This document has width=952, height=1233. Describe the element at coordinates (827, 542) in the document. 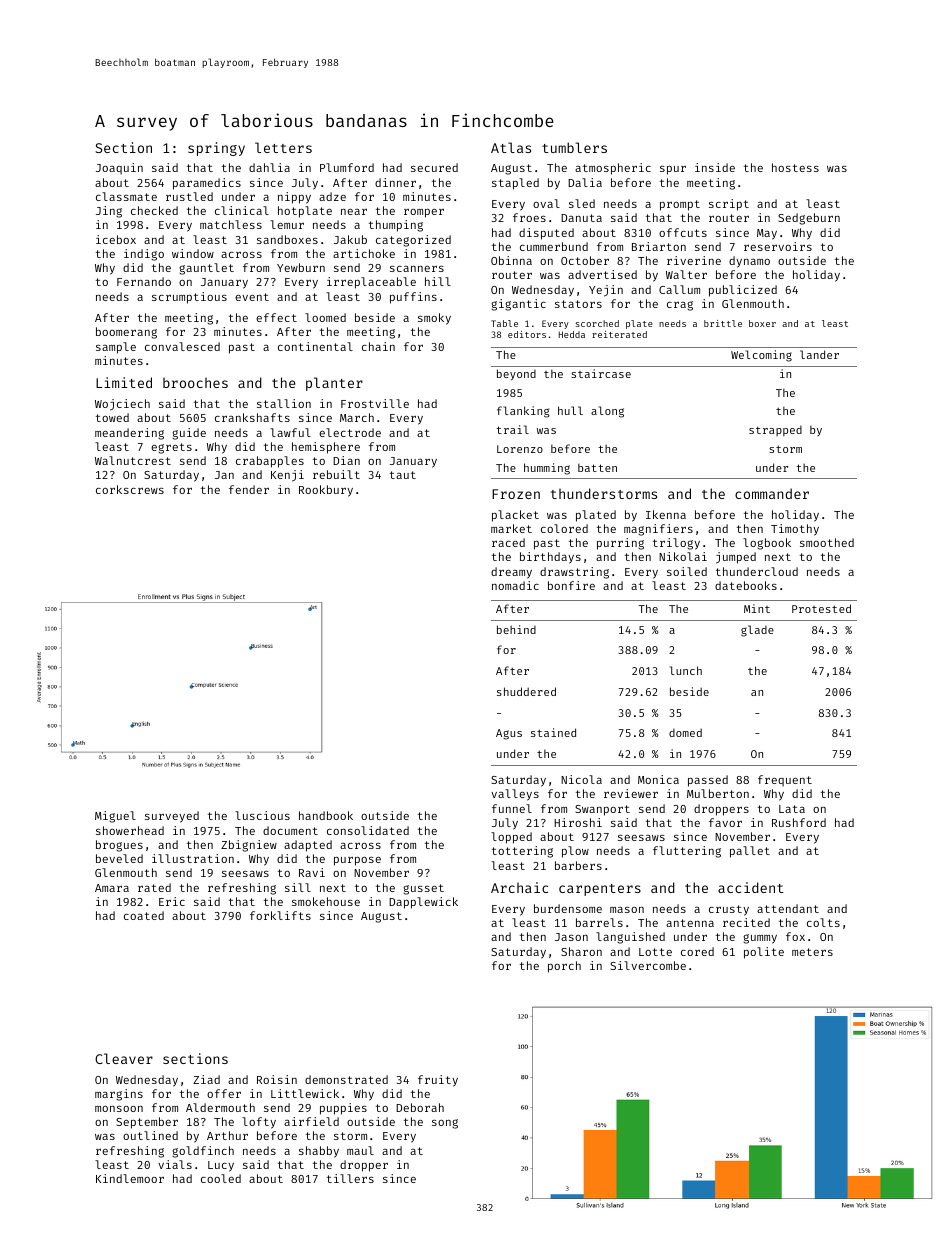

I see `smoothed` at that location.
